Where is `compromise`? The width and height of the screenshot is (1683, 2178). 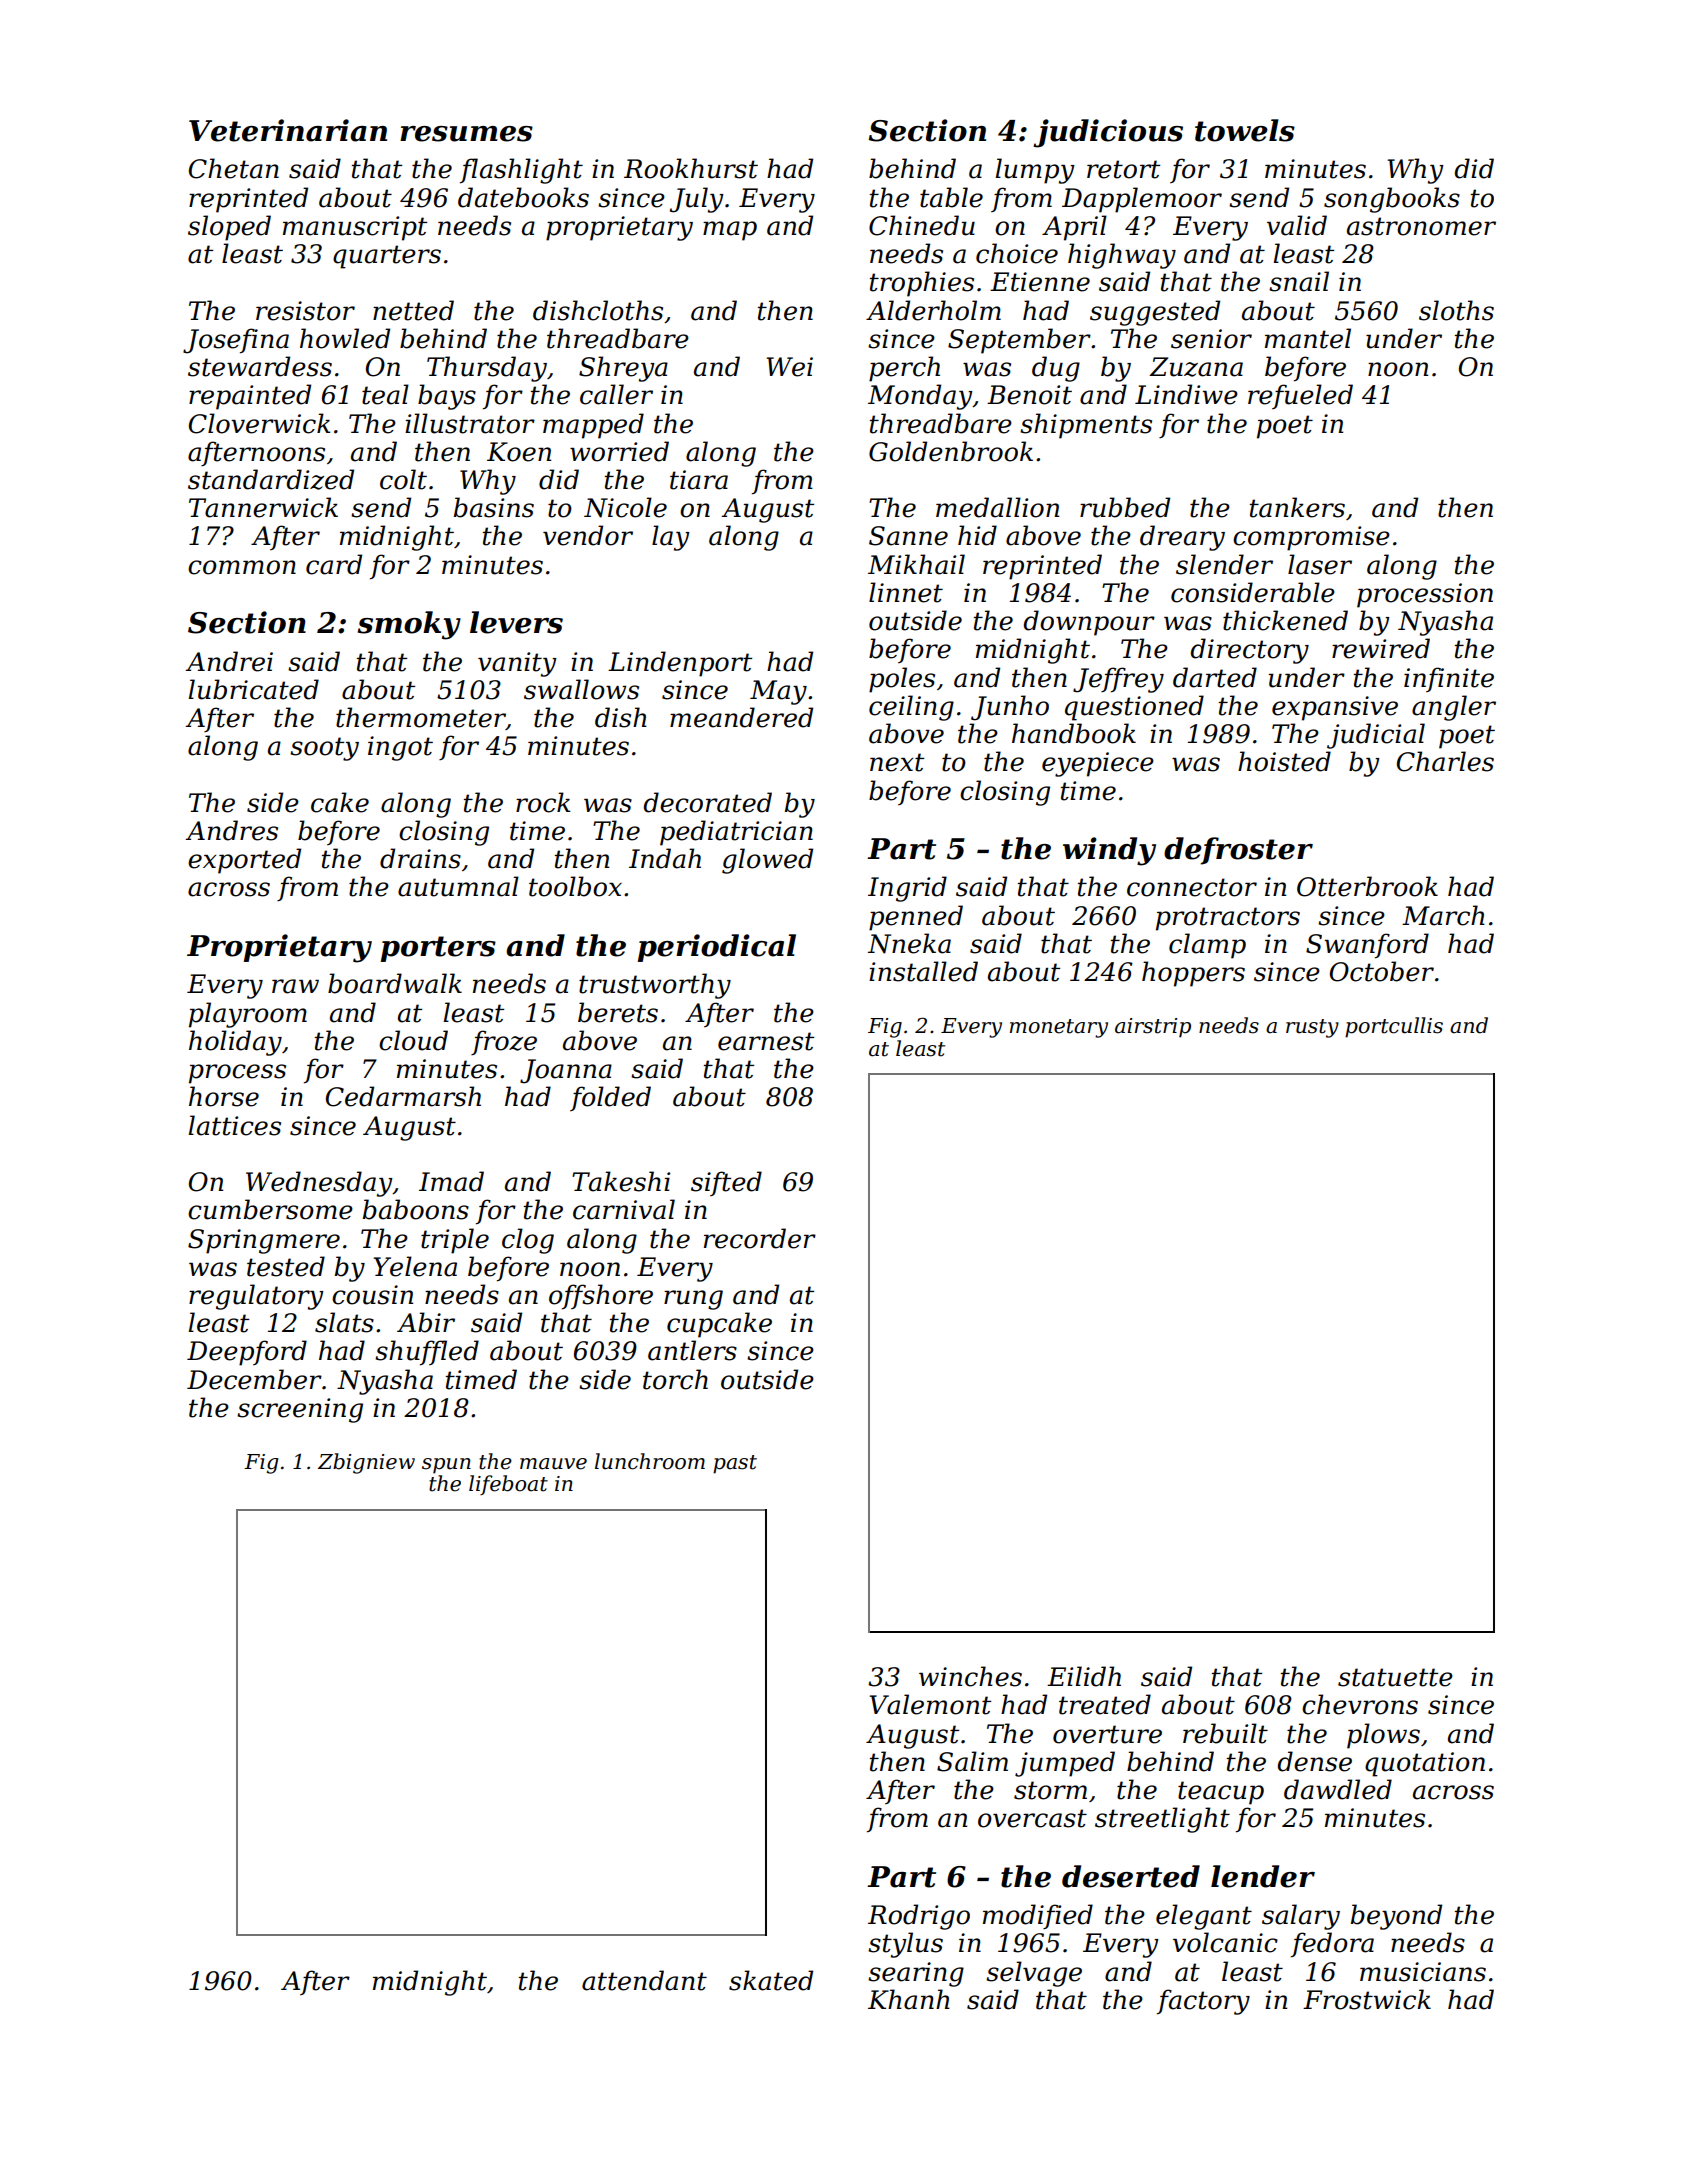 compromise is located at coordinates (1311, 538).
